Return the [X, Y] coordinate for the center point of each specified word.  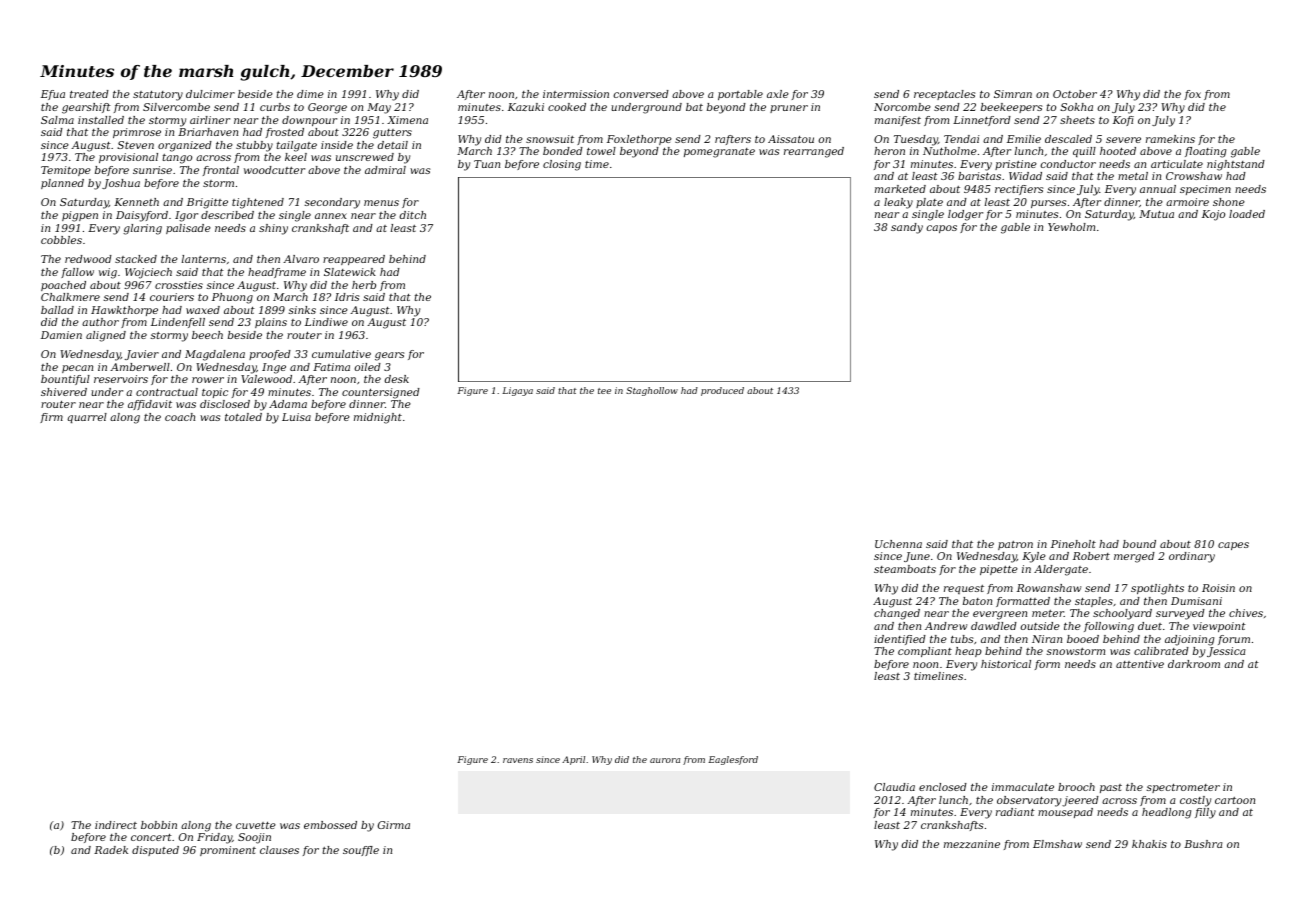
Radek [111, 850]
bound [1139, 544]
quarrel [87, 418]
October [1075, 94]
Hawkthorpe [124, 311]
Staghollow [652, 391]
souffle [361, 851]
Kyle [1034, 557]
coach [180, 417]
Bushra [1203, 844]
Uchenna [898, 544]
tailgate [297, 146]
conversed [641, 94]
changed [897, 614]
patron [1015, 545]
